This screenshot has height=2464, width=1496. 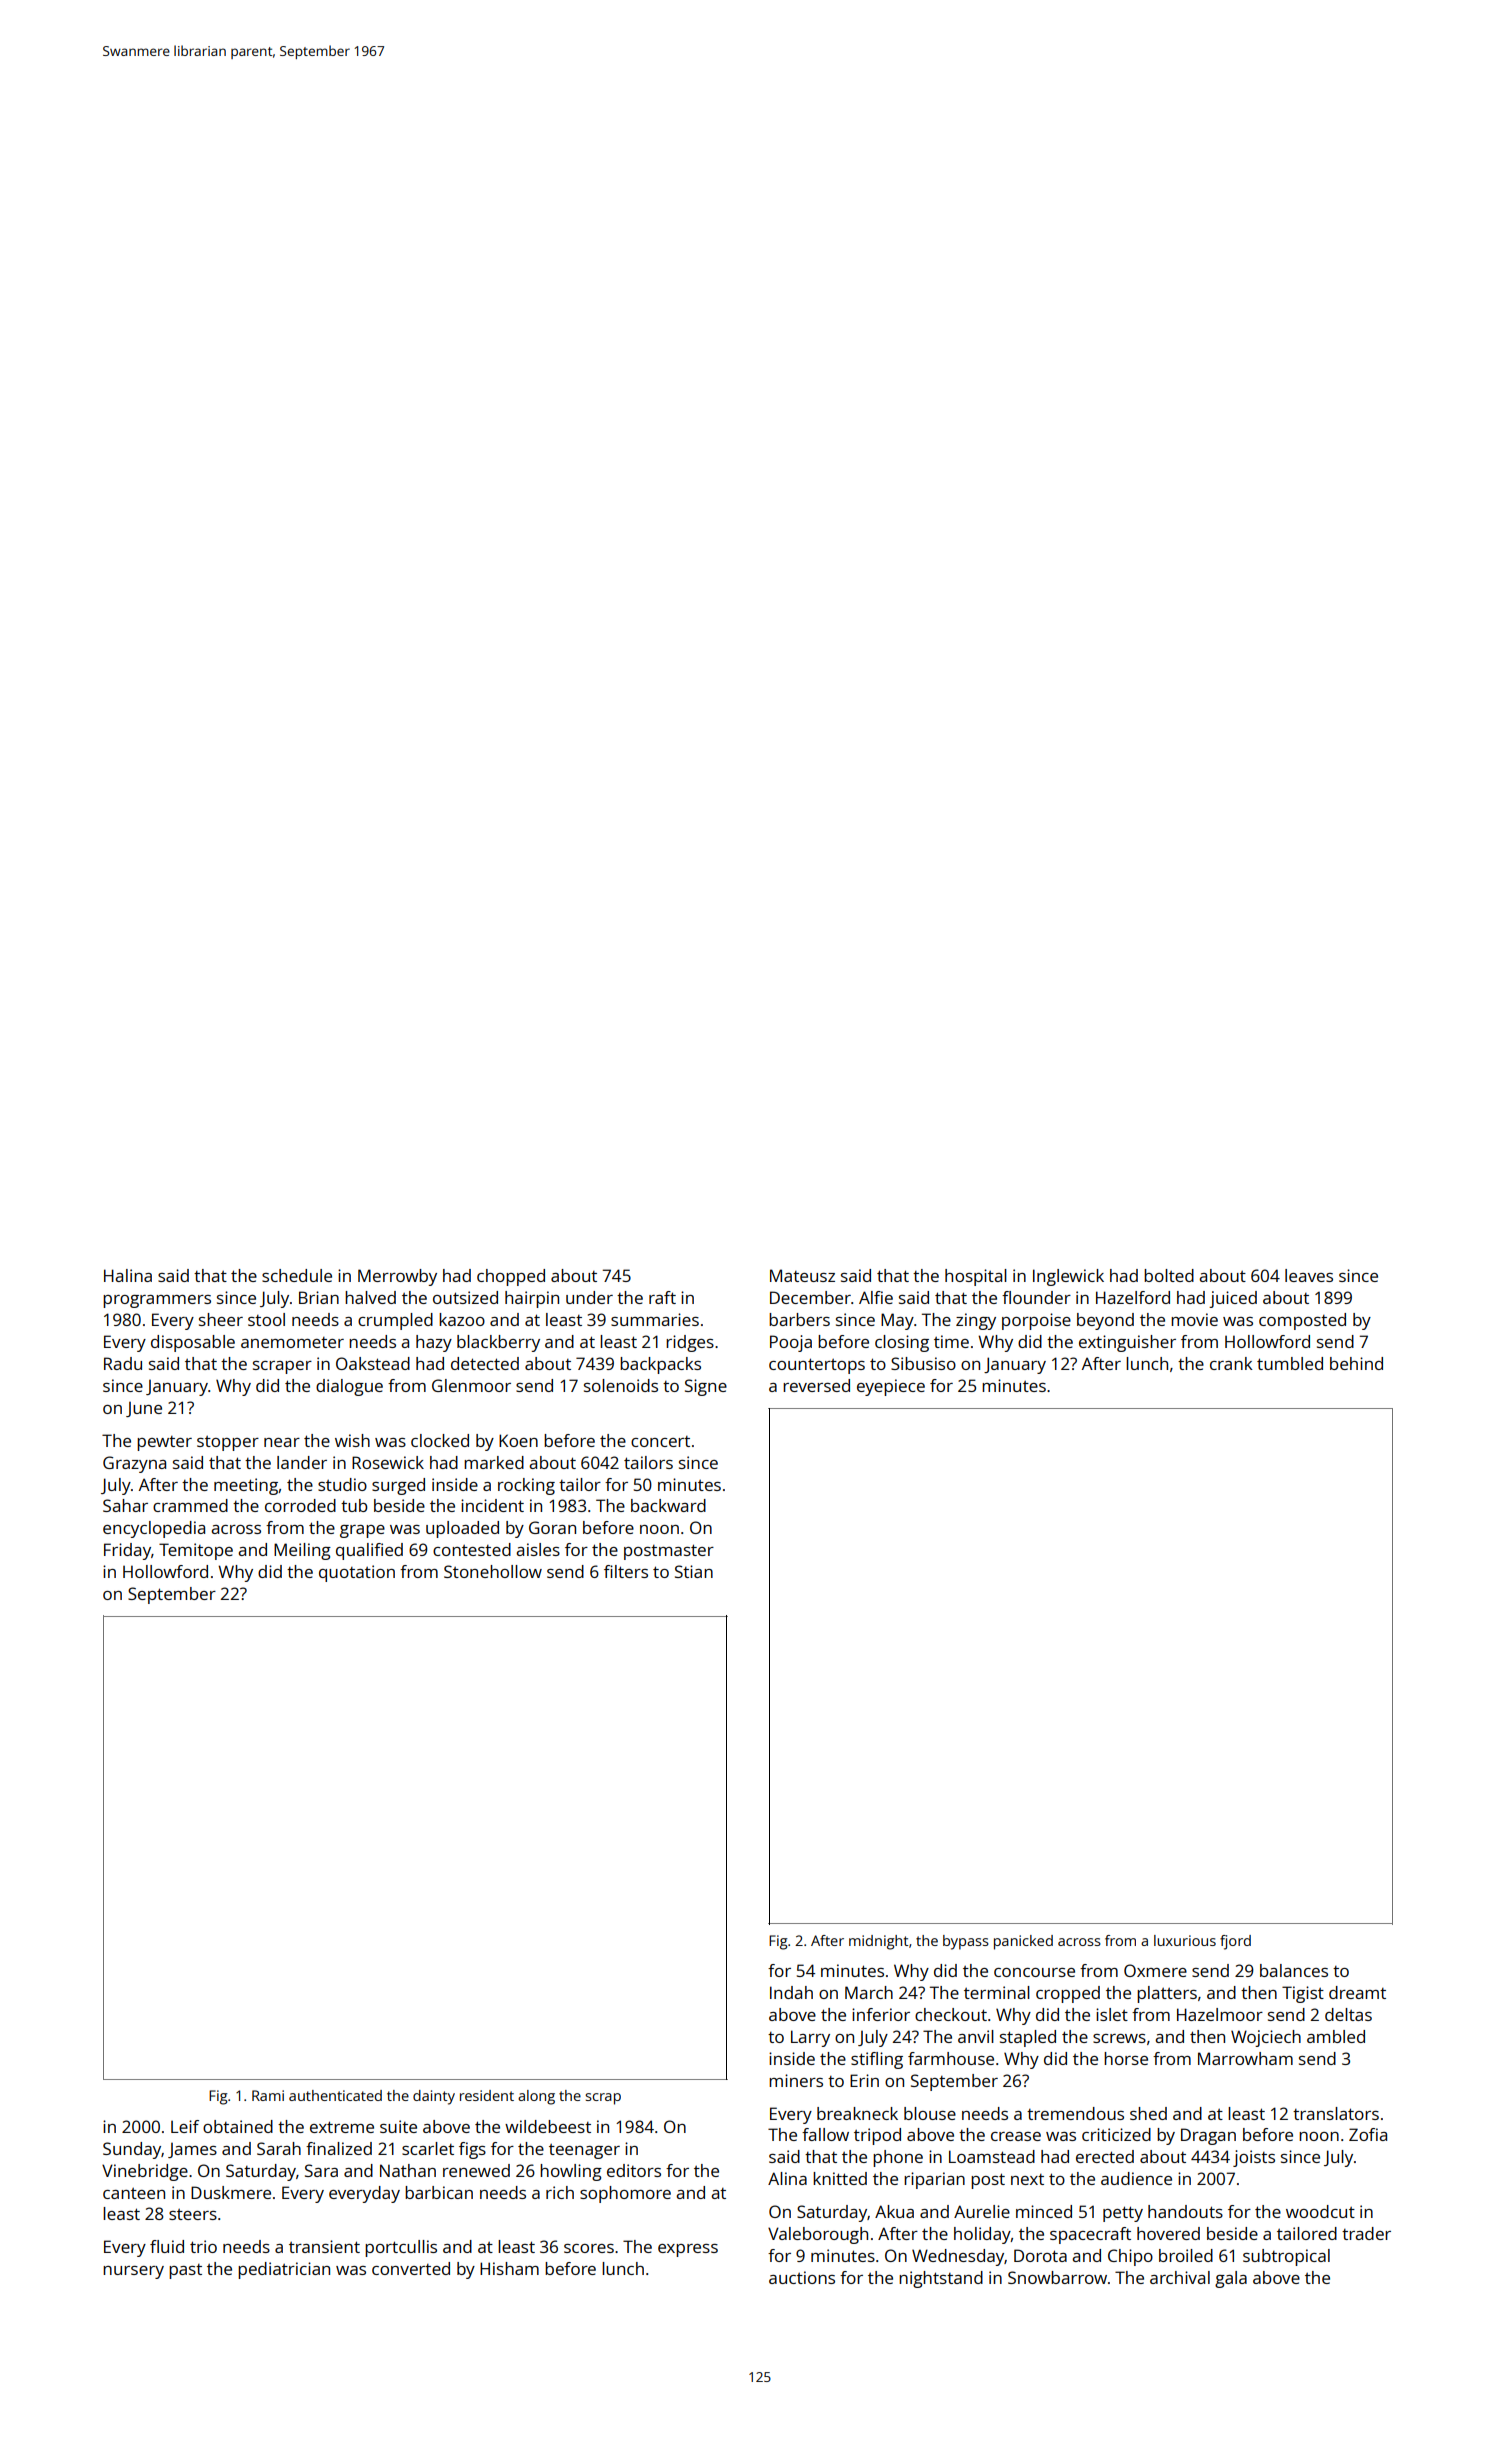 I want to click on canteen, so click(x=134, y=2193).
